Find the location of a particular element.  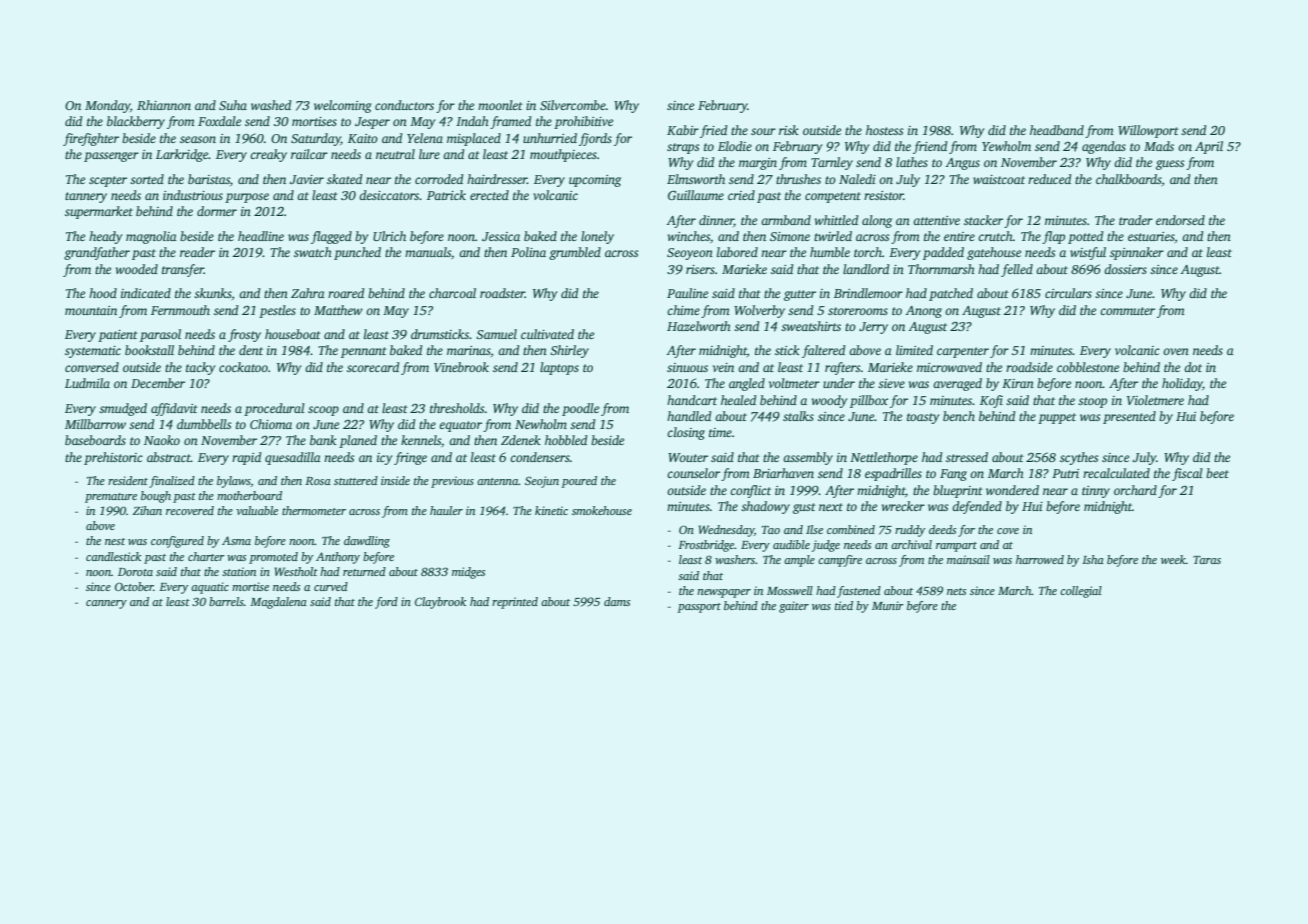

cannery is located at coordinates (106, 604).
